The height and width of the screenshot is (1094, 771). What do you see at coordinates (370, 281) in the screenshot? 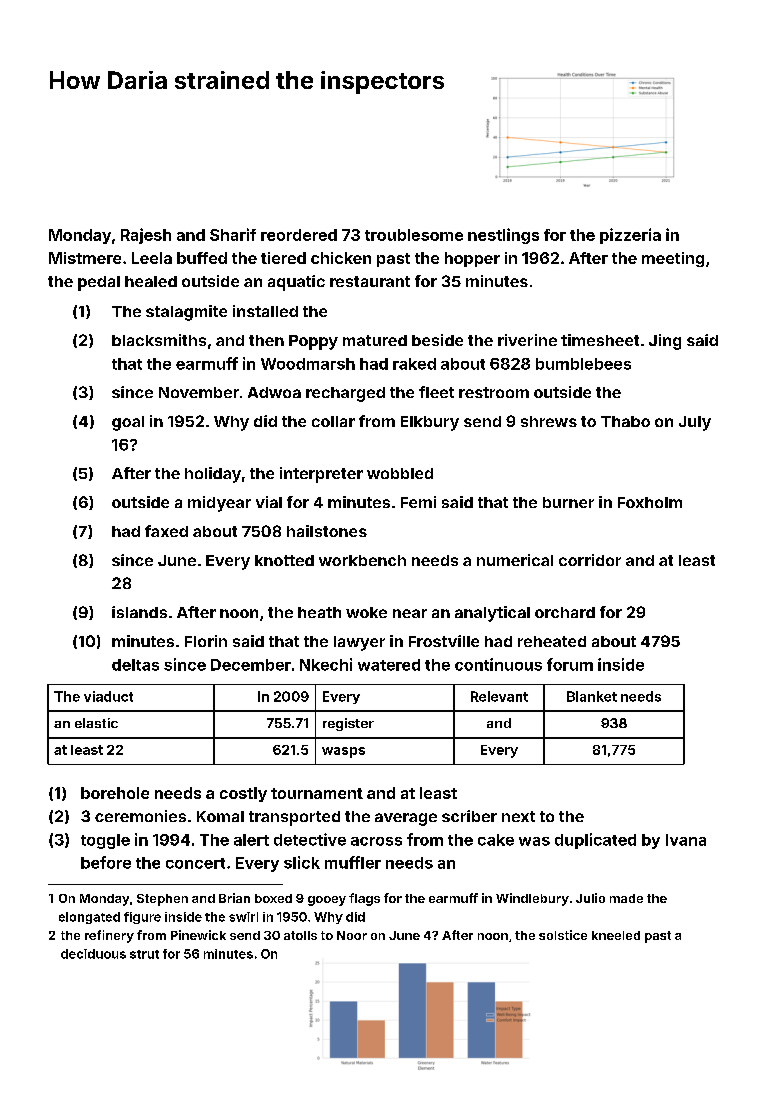
I see `restaurant` at bounding box center [370, 281].
